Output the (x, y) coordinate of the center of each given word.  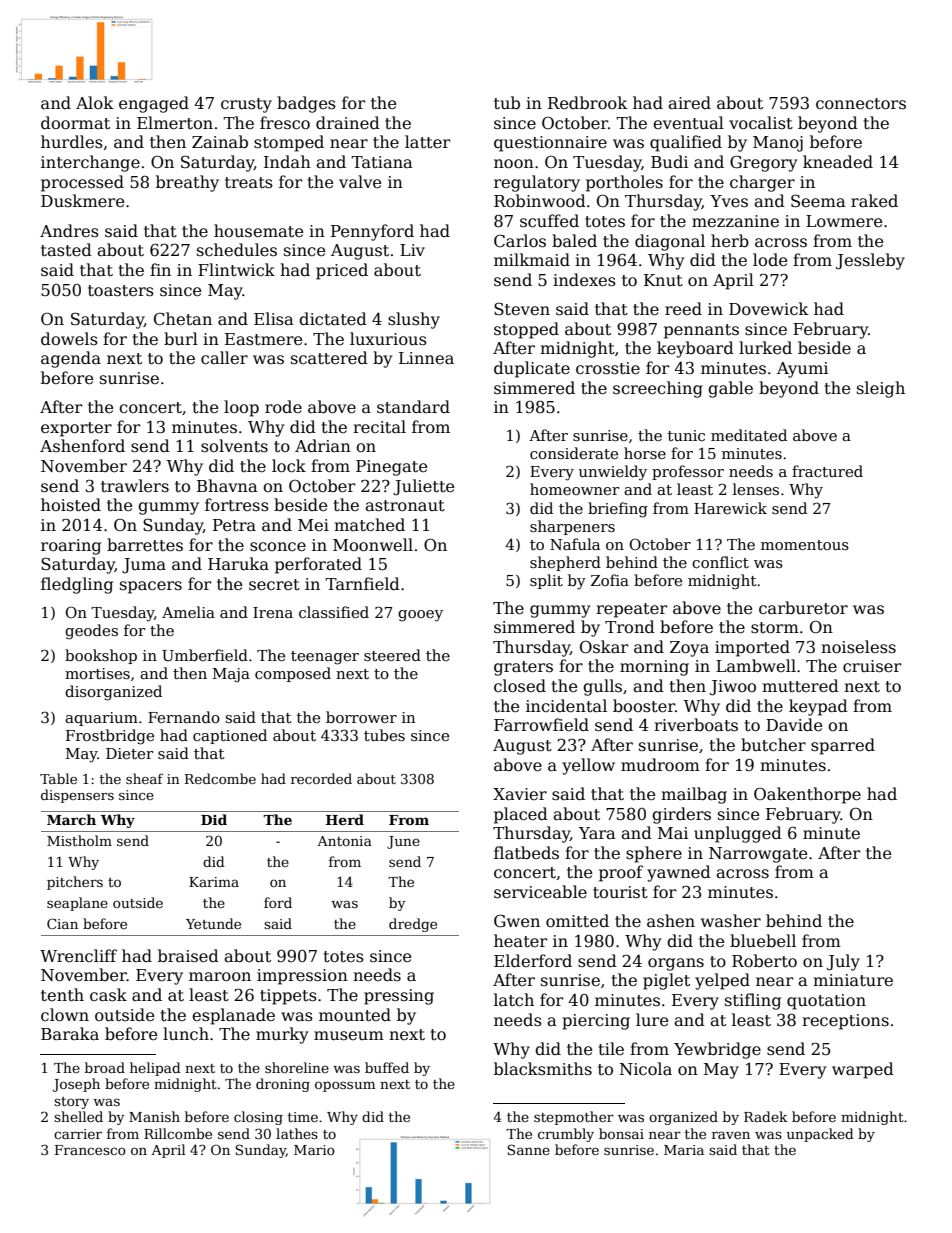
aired (689, 102)
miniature (853, 980)
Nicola (646, 1069)
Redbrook (588, 103)
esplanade (233, 1016)
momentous (805, 545)
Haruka (238, 563)
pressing (399, 997)
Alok (95, 102)
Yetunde (213, 923)
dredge (413, 925)
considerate (574, 453)
